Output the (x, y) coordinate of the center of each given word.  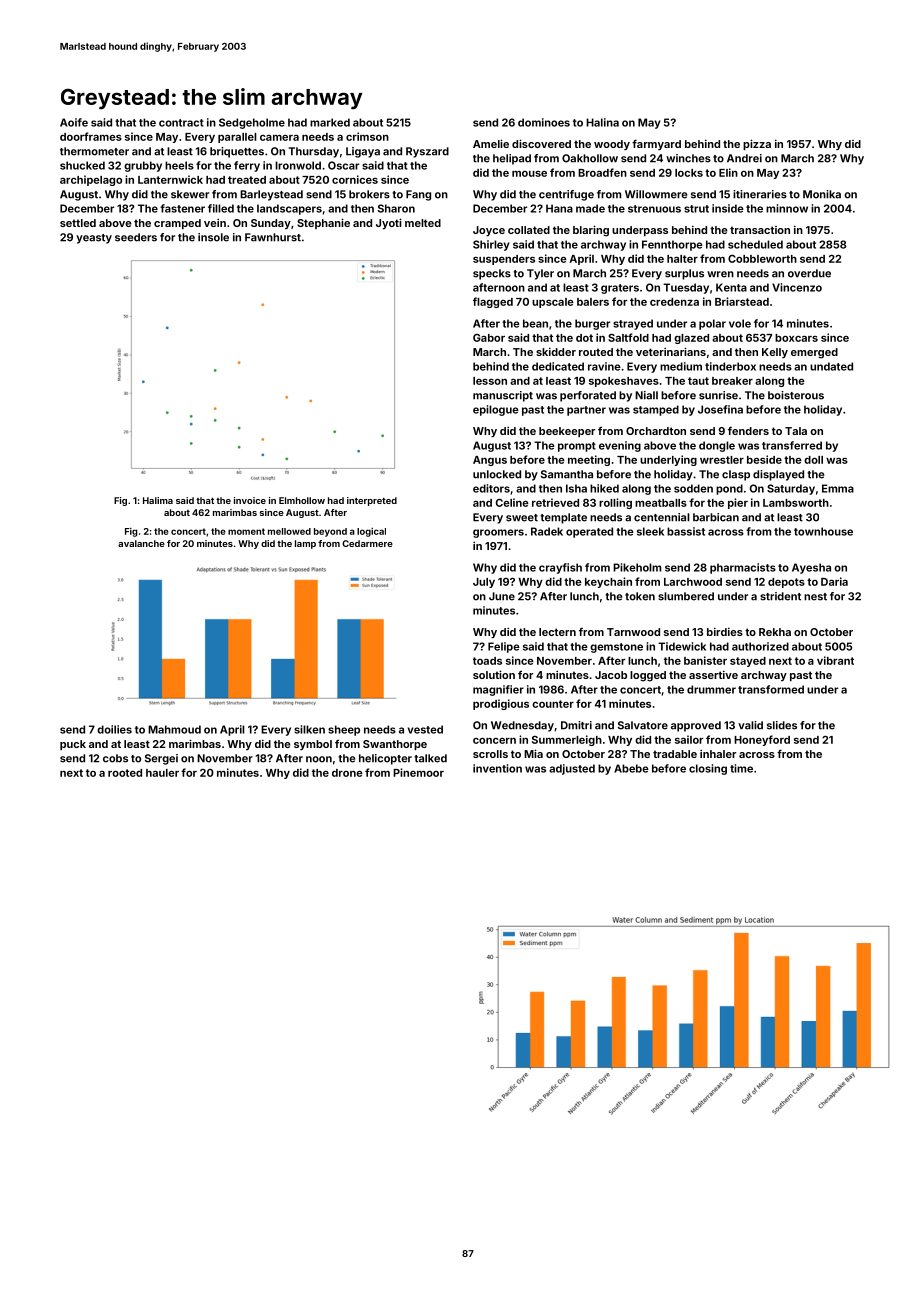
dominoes (544, 122)
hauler (162, 773)
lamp (305, 544)
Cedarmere (367, 543)
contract (181, 123)
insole (213, 237)
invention (497, 768)
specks (492, 274)
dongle (717, 446)
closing (708, 769)
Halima (158, 500)
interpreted (372, 501)
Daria (834, 581)
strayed (633, 324)
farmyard (656, 144)
